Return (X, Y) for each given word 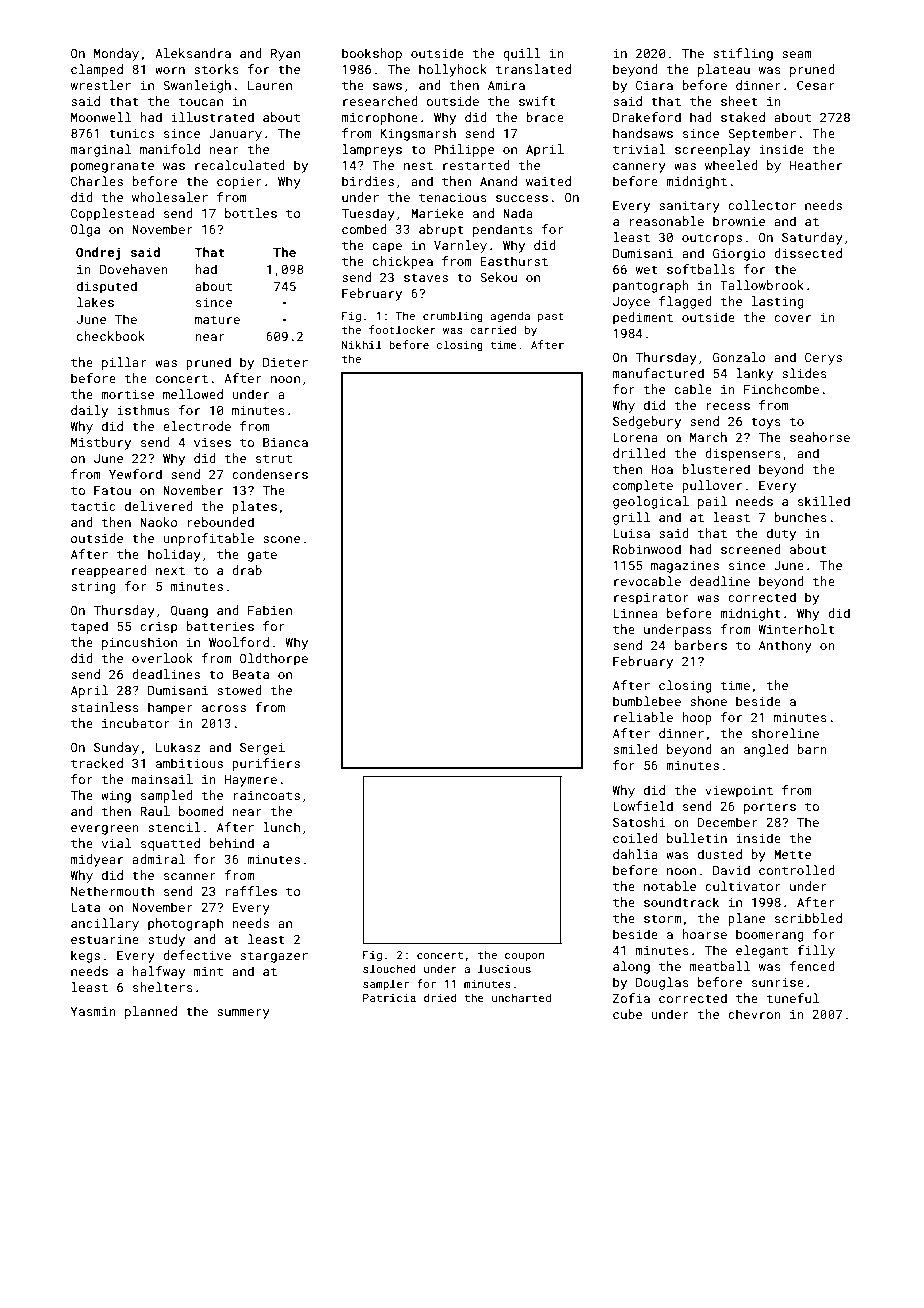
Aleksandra (193, 53)
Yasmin (93, 1011)
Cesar (816, 85)
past (551, 317)
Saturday (812, 238)
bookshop (372, 54)
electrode (197, 426)
